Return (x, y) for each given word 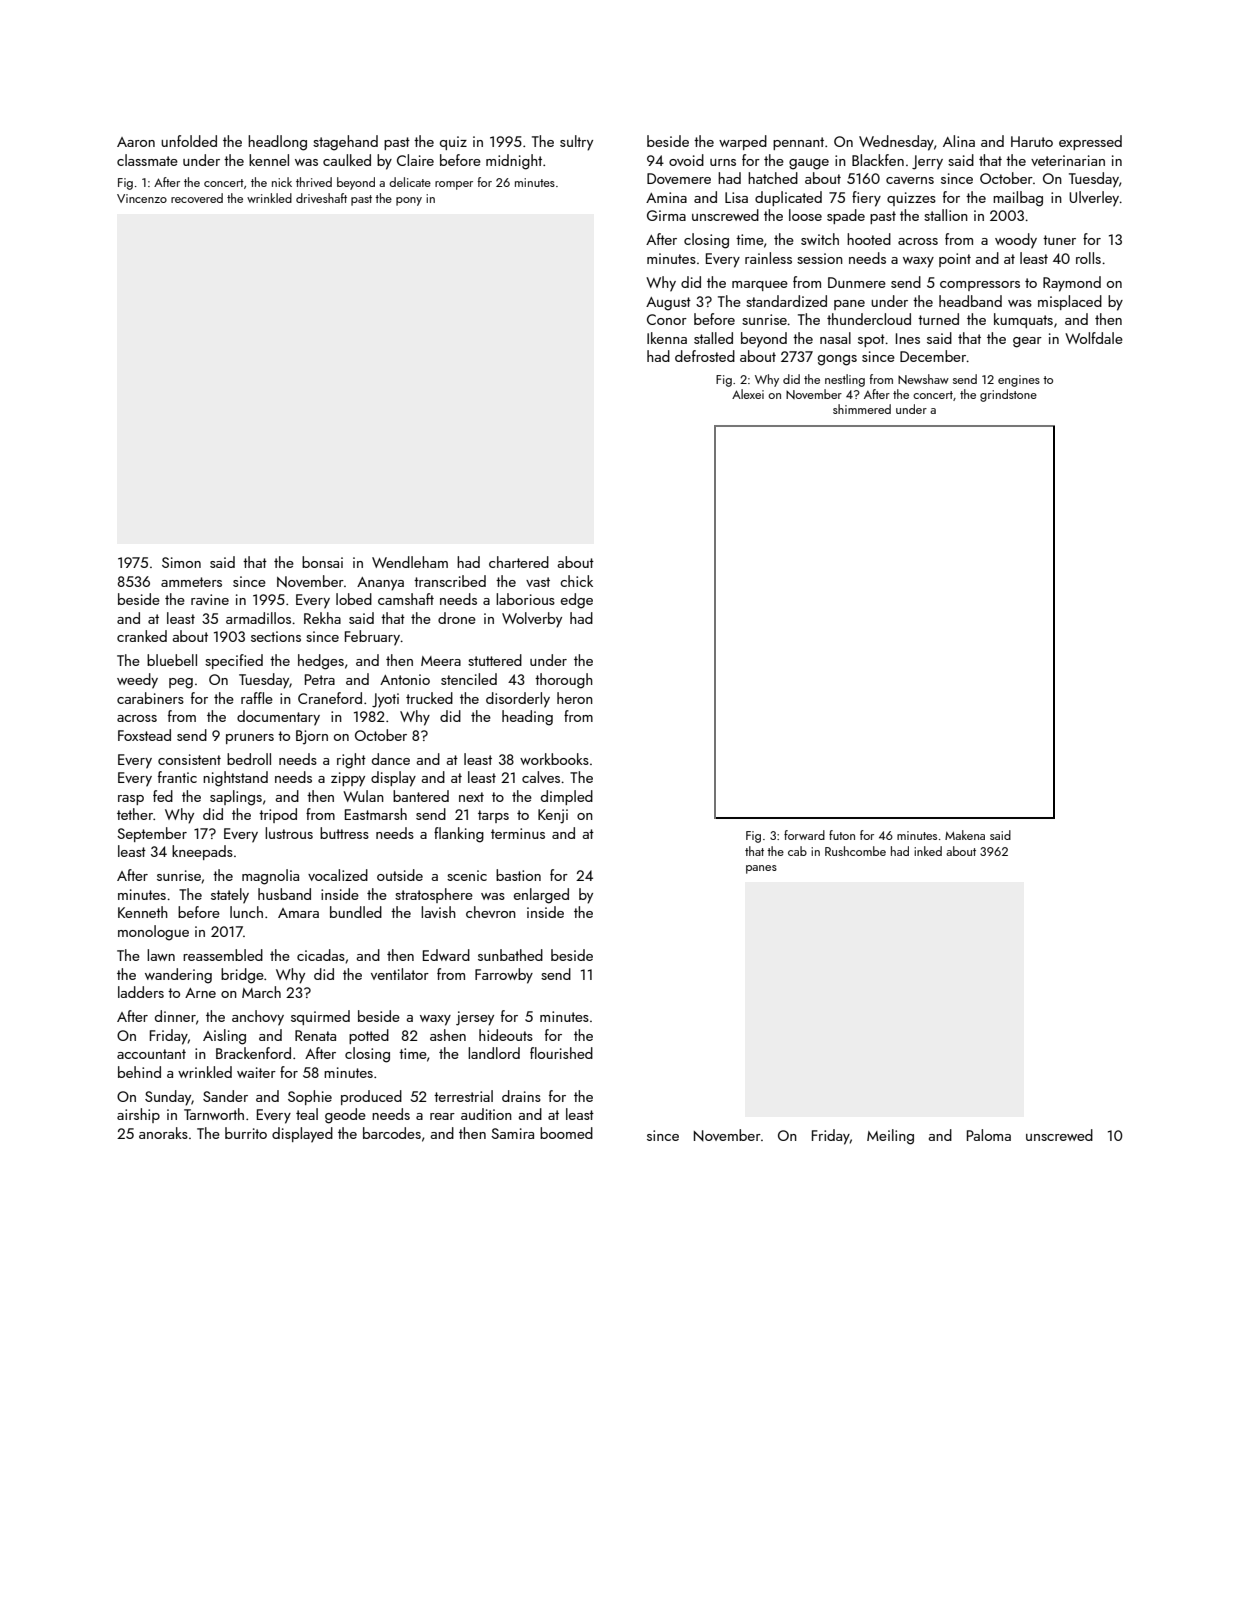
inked (928, 851)
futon (842, 835)
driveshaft (321, 198)
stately (230, 896)
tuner (1059, 240)
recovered (197, 198)
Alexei (748, 394)
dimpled (567, 797)
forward (804, 835)
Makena (965, 835)
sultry (576, 143)
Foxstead (144, 735)
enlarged (541, 896)
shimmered (862, 409)
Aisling (224, 1037)
